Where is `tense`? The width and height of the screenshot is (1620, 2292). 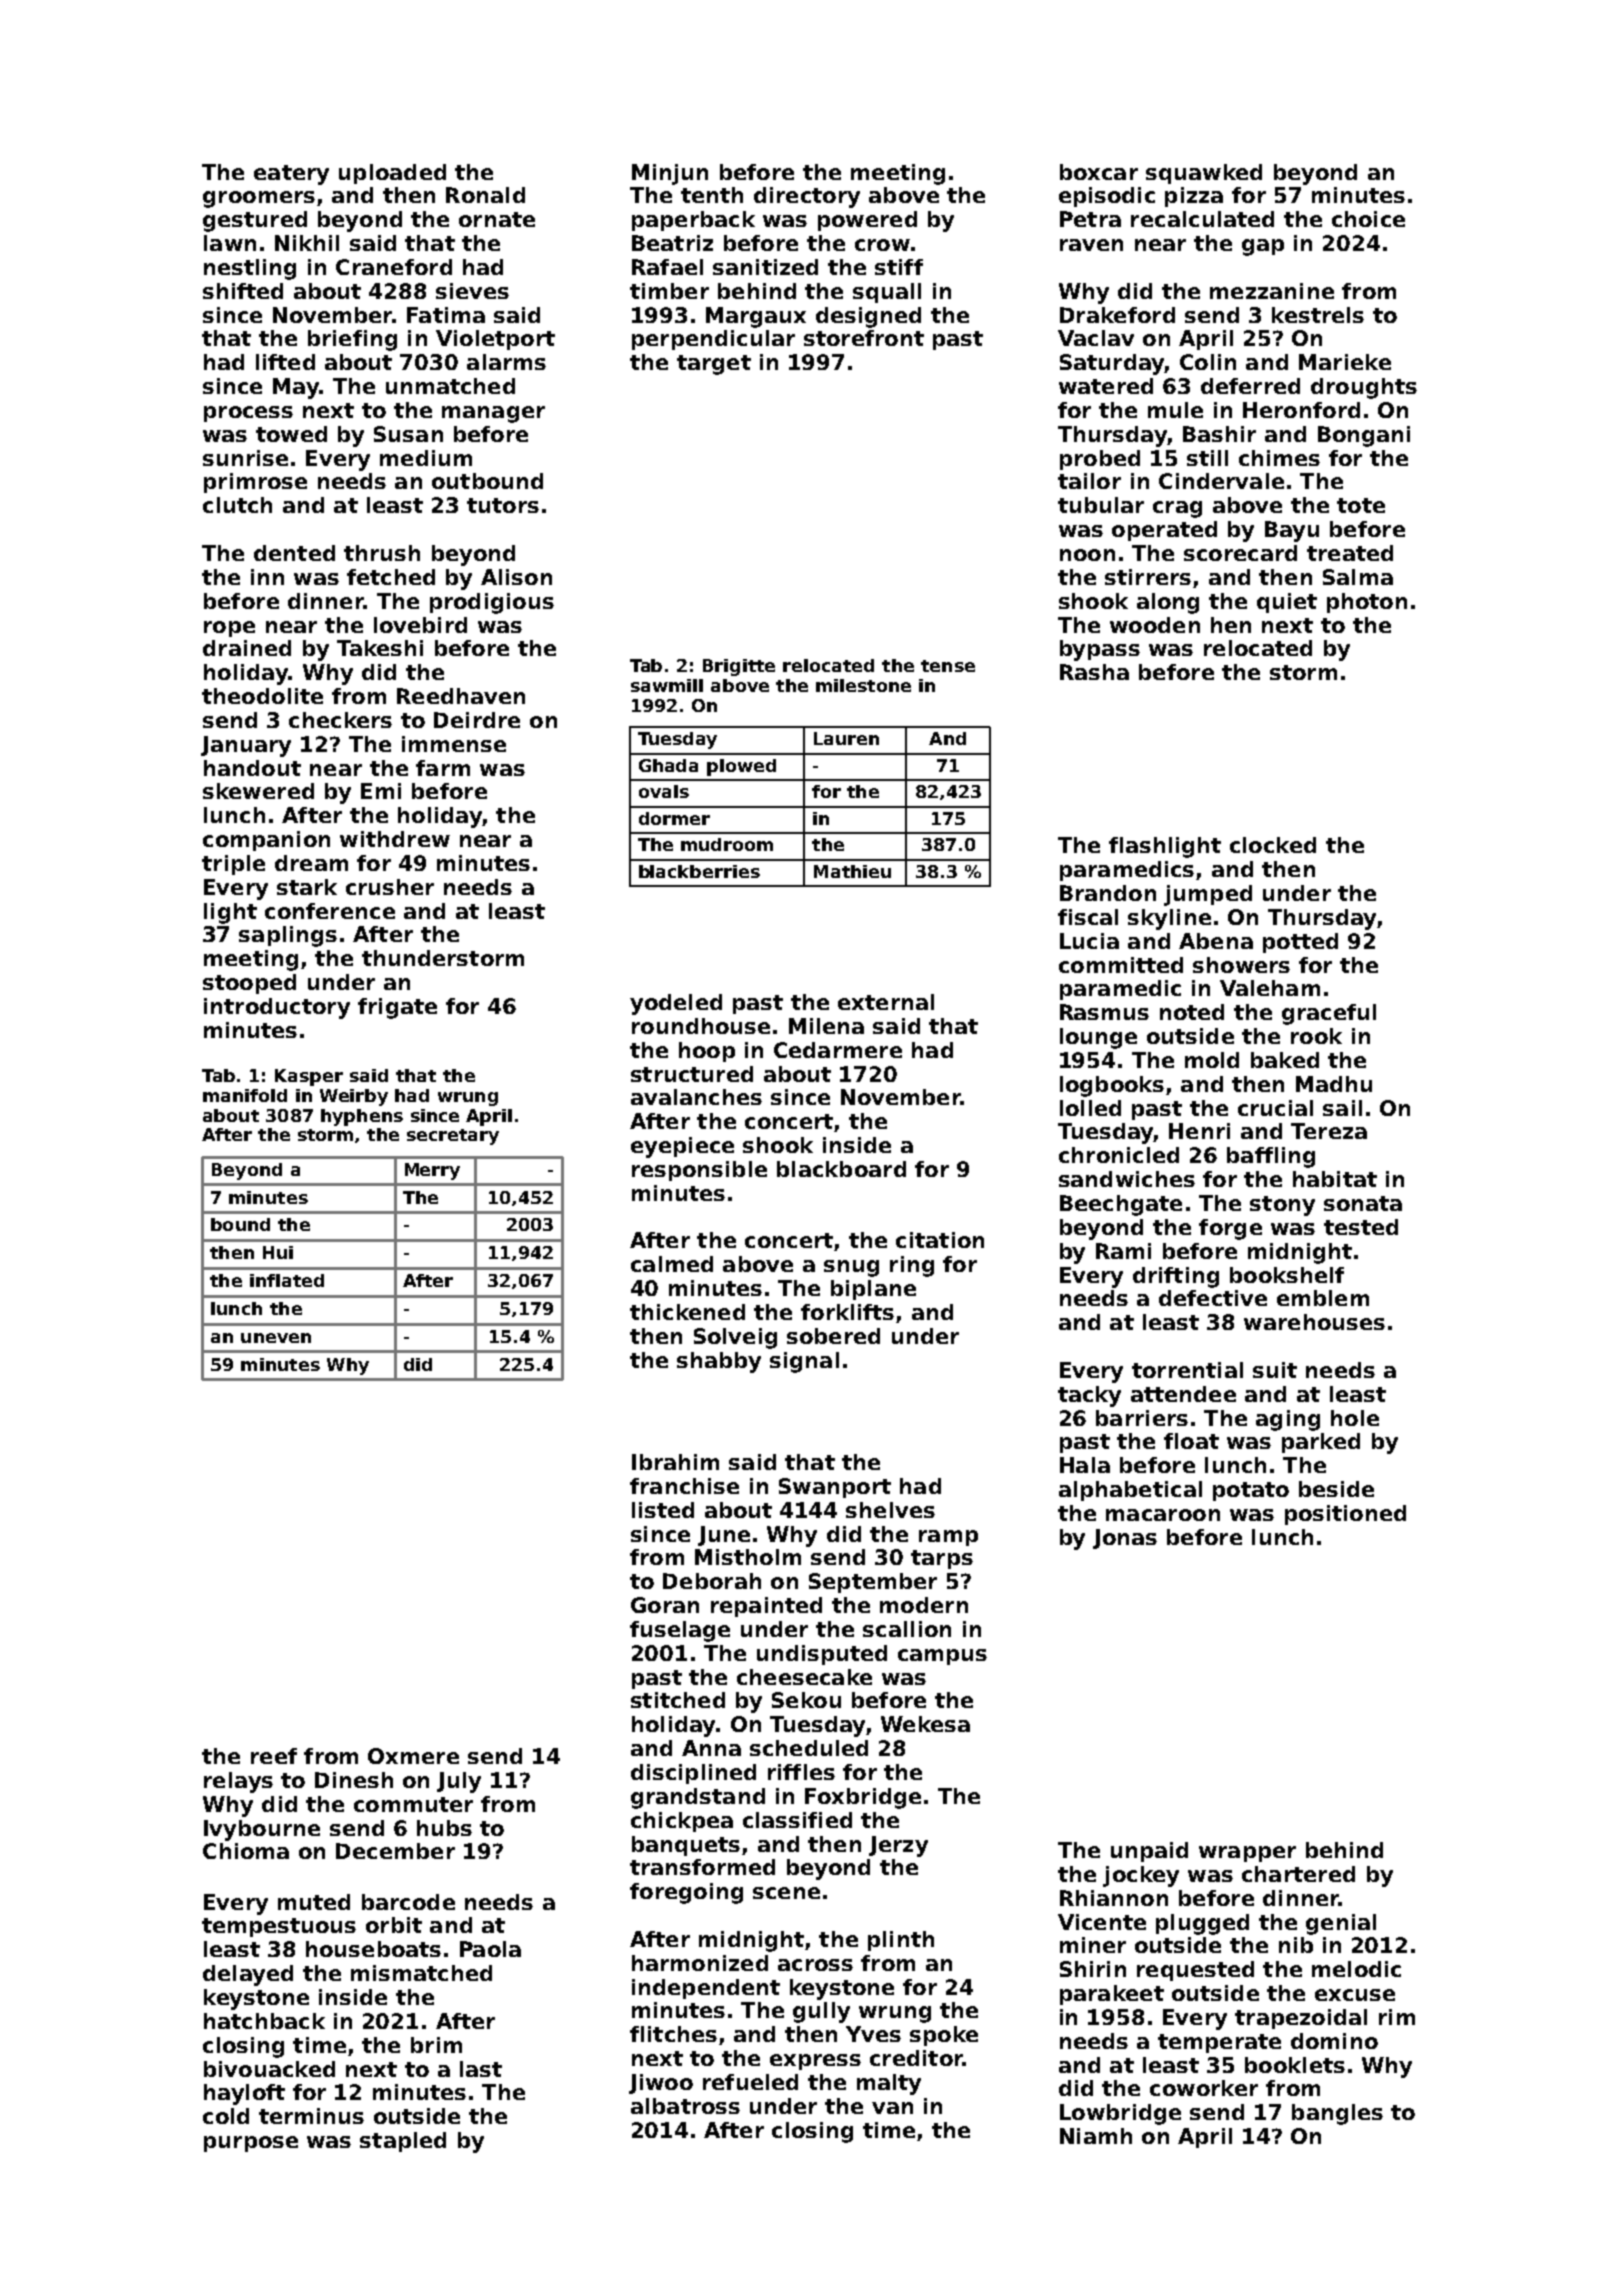 tense is located at coordinates (948, 666).
